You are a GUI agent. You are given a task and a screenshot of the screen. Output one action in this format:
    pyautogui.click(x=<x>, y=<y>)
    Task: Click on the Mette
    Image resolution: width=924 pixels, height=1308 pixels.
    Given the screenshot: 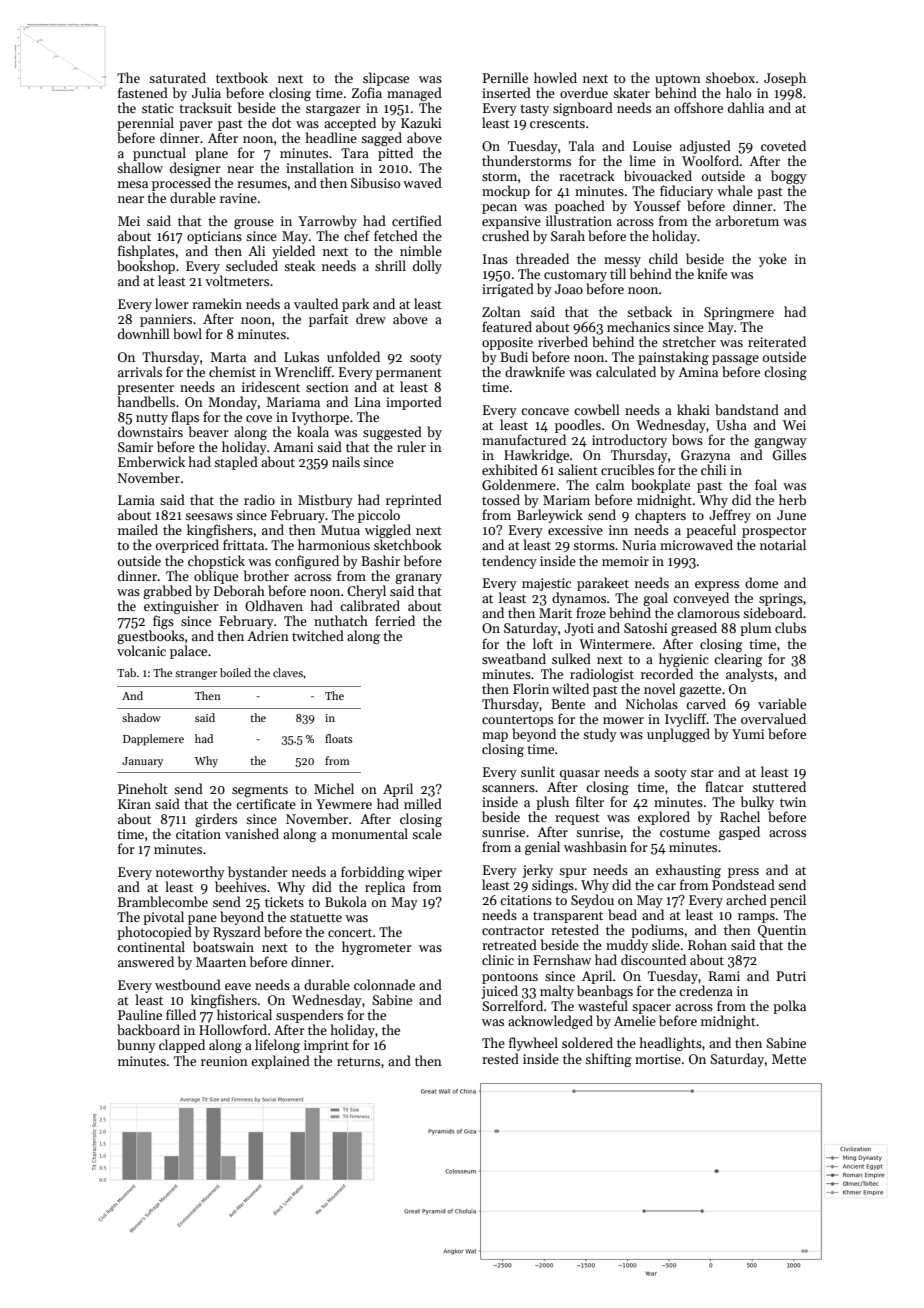 What is the action you would take?
    pyautogui.click(x=789, y=1059)
